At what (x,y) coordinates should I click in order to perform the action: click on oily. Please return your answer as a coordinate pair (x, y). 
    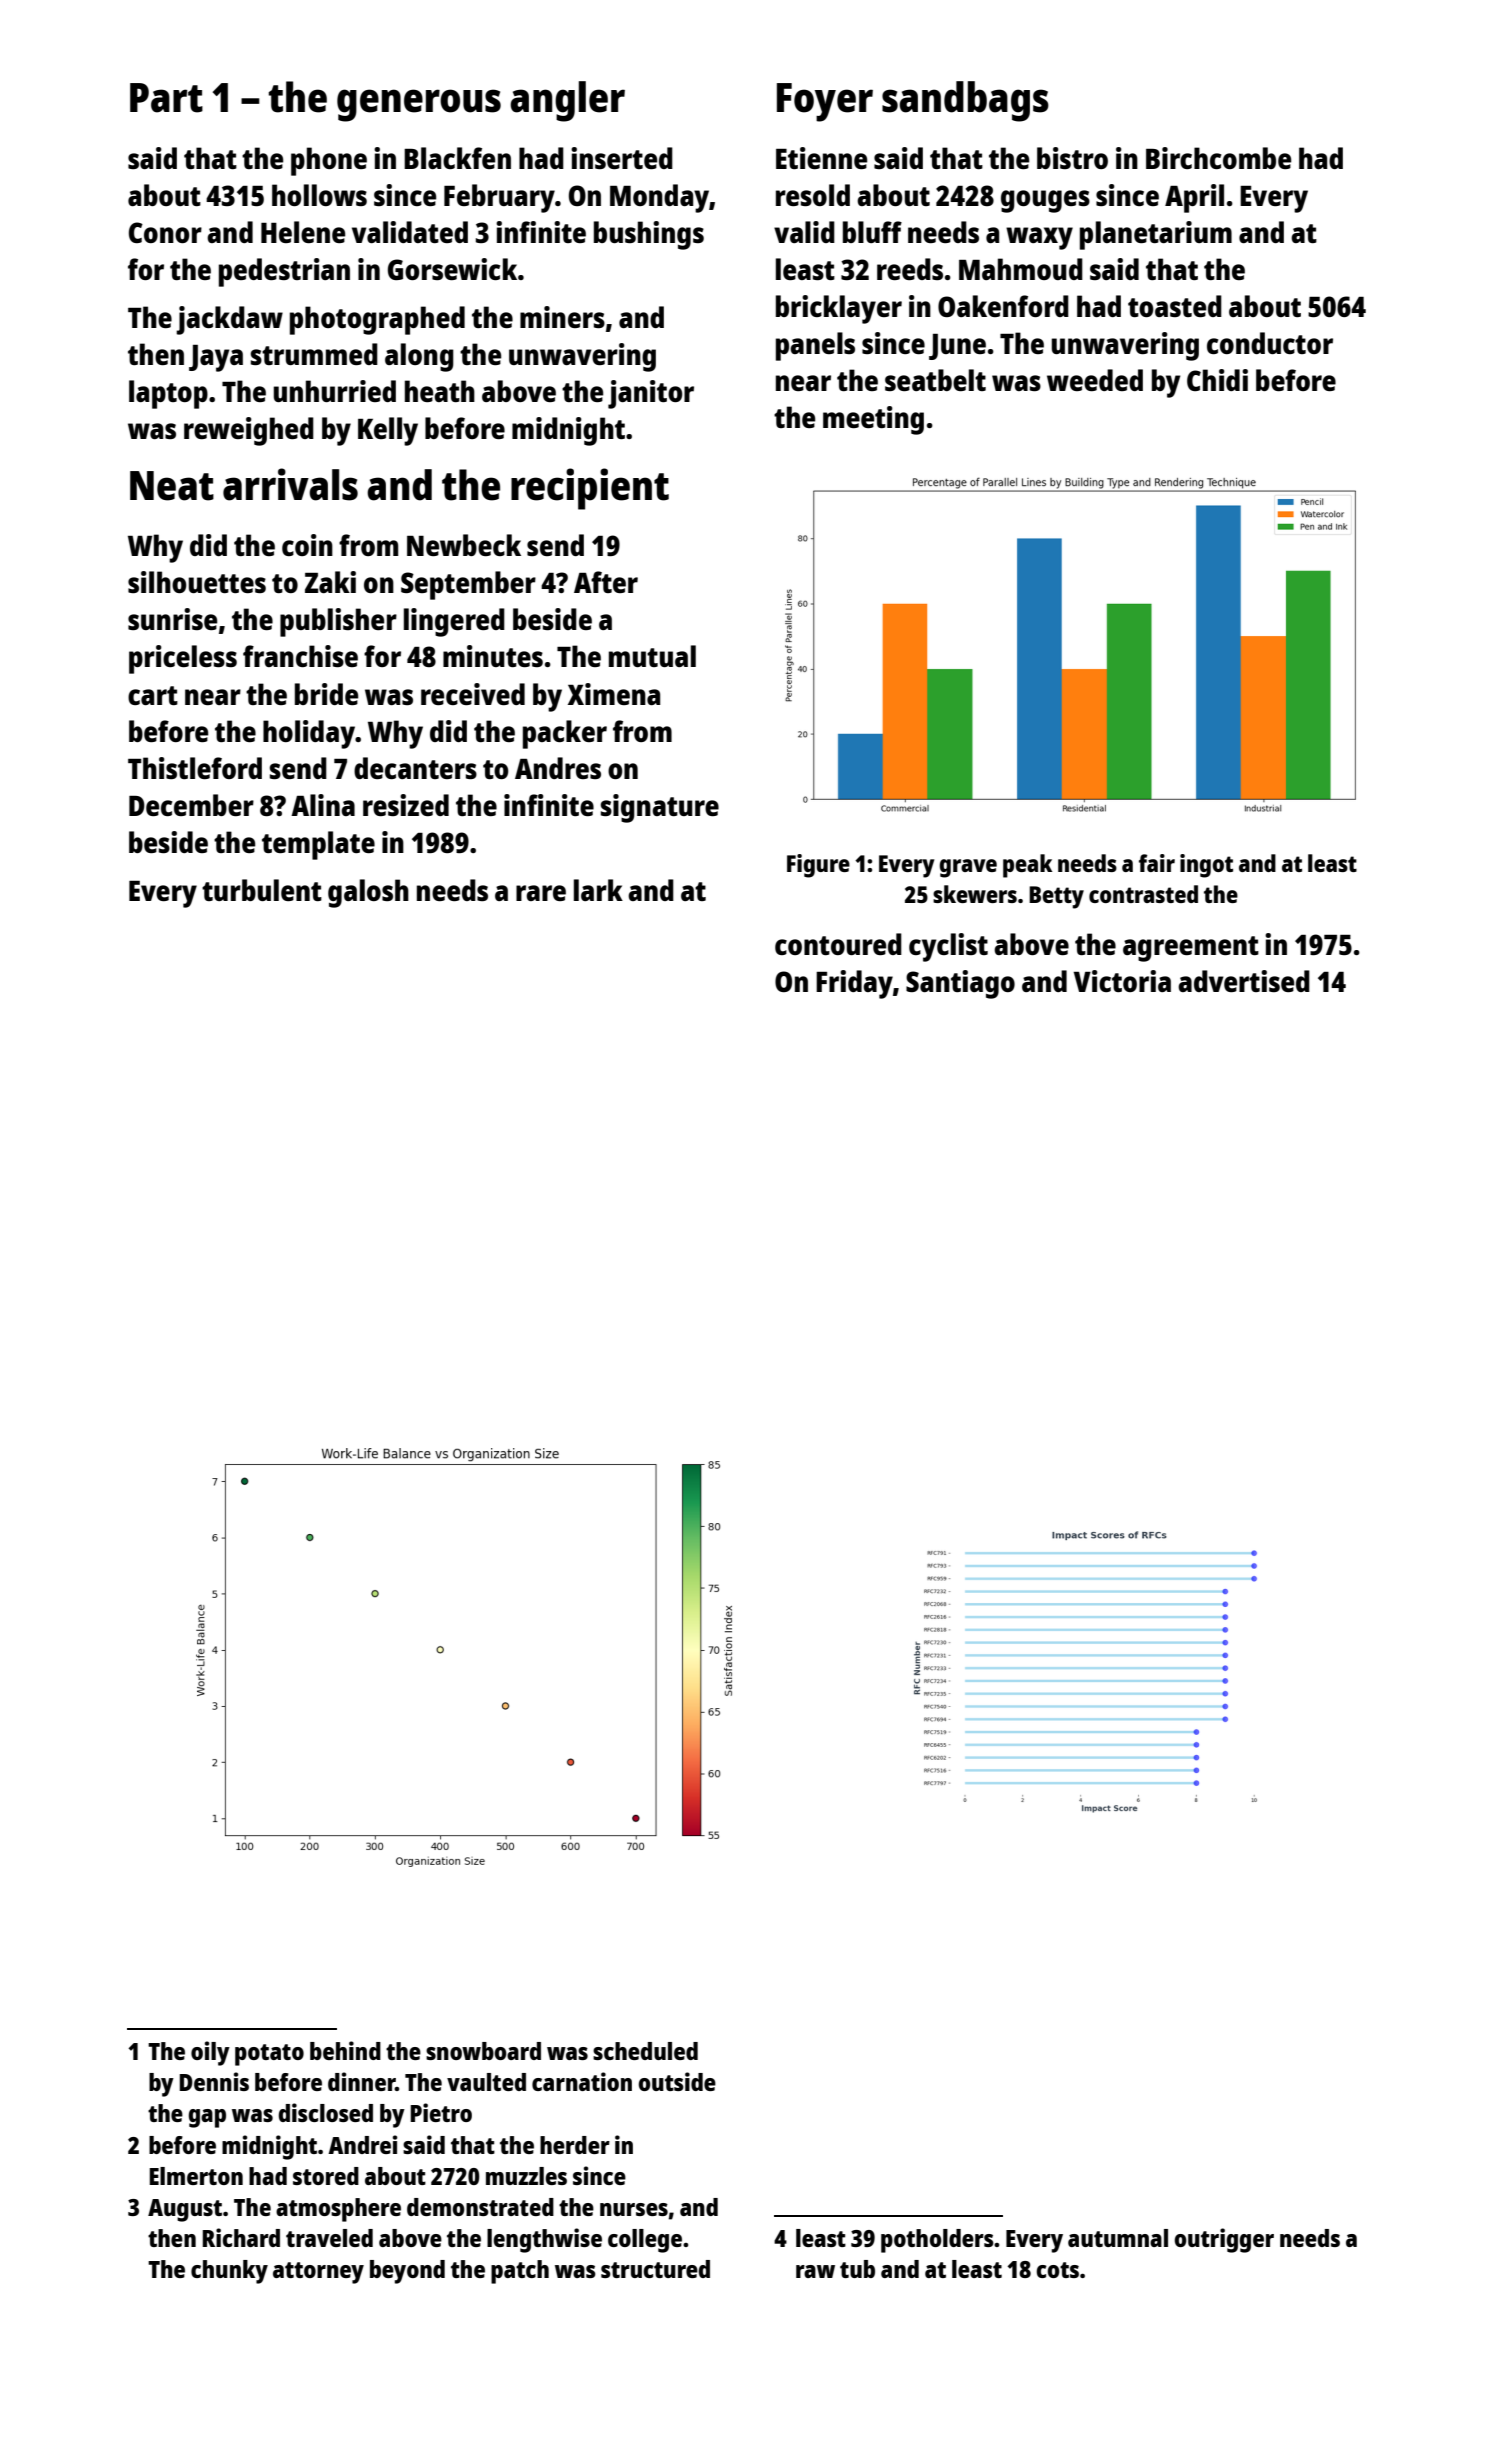
    Looking at the image, I should click on (210, 2053).
